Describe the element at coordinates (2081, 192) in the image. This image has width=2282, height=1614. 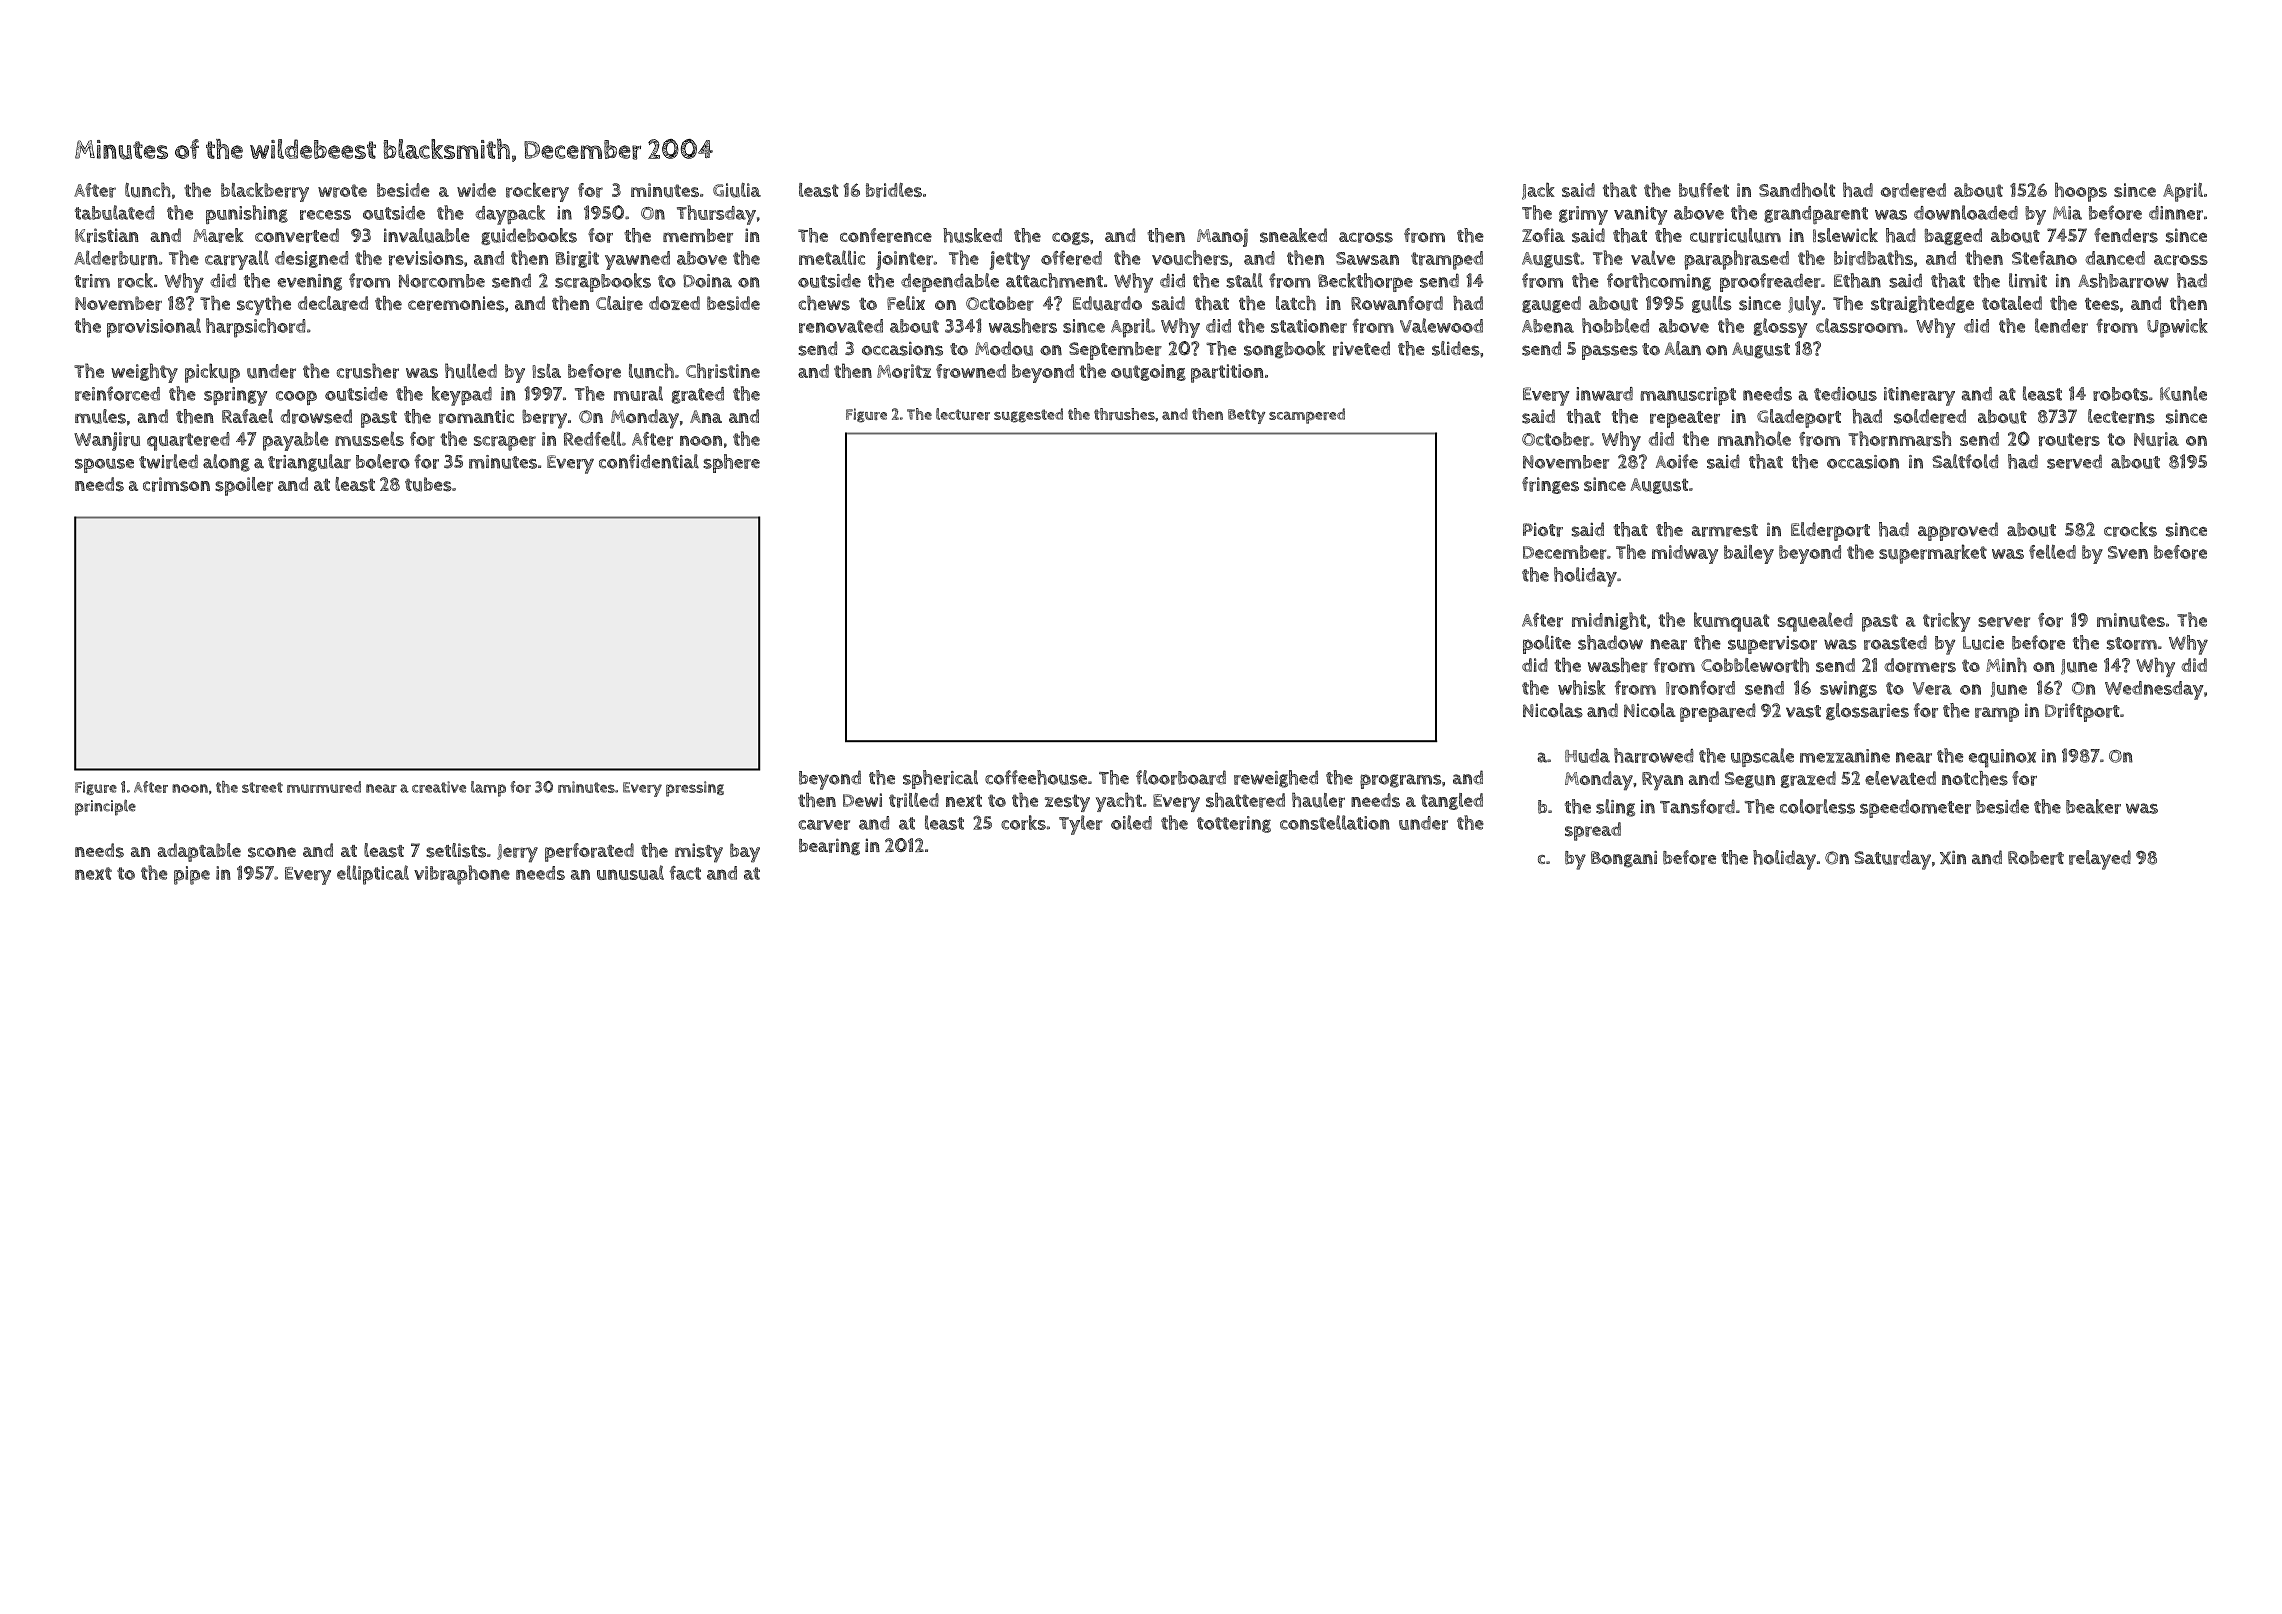
I see `hoops` at that location.
